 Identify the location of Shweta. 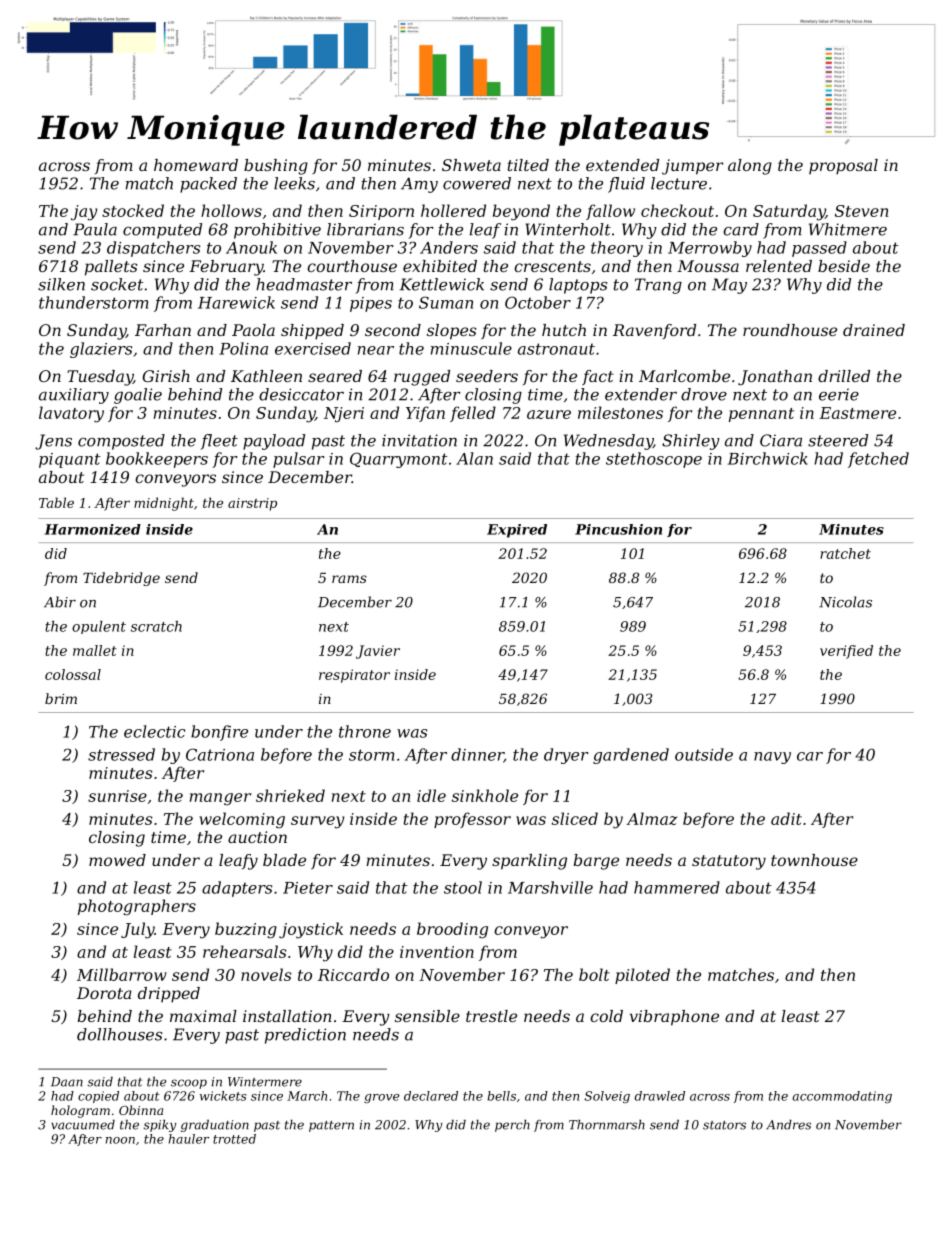
(471, 165).
